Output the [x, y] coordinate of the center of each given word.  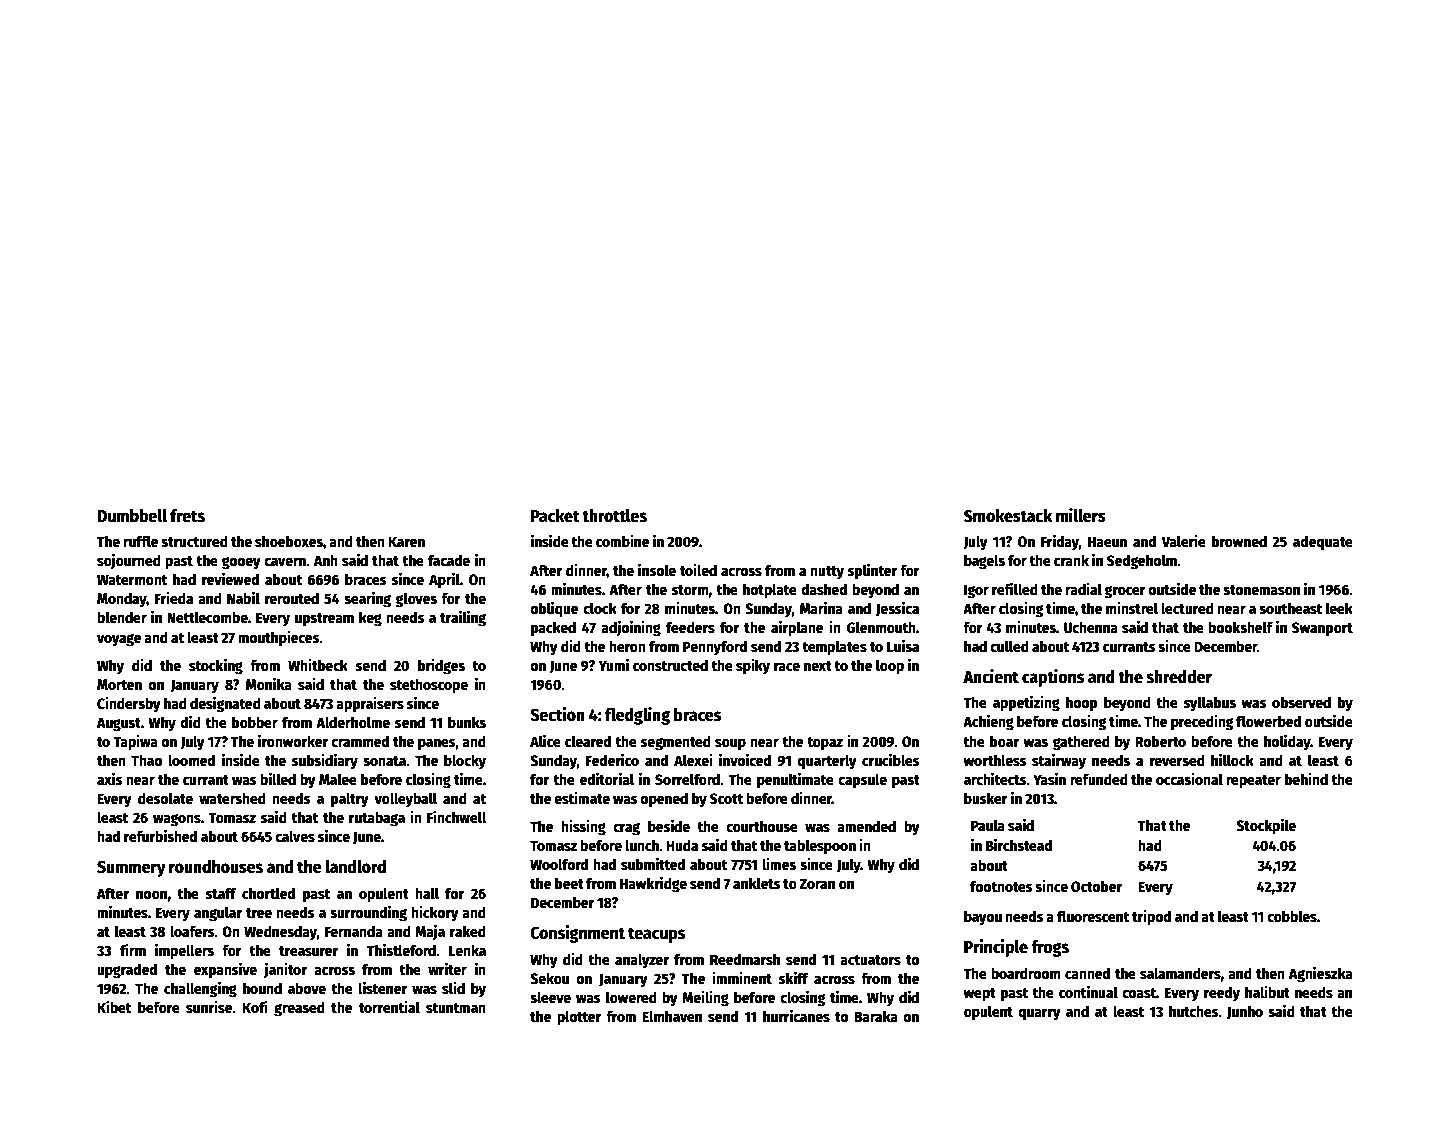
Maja [430, 932]
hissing [583, 828]
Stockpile [1266, 827]
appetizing [1026, 704]
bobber [255, 722]
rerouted [292, 598]
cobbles [1292, 916]
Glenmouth [881, 627]
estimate [582, 798]
